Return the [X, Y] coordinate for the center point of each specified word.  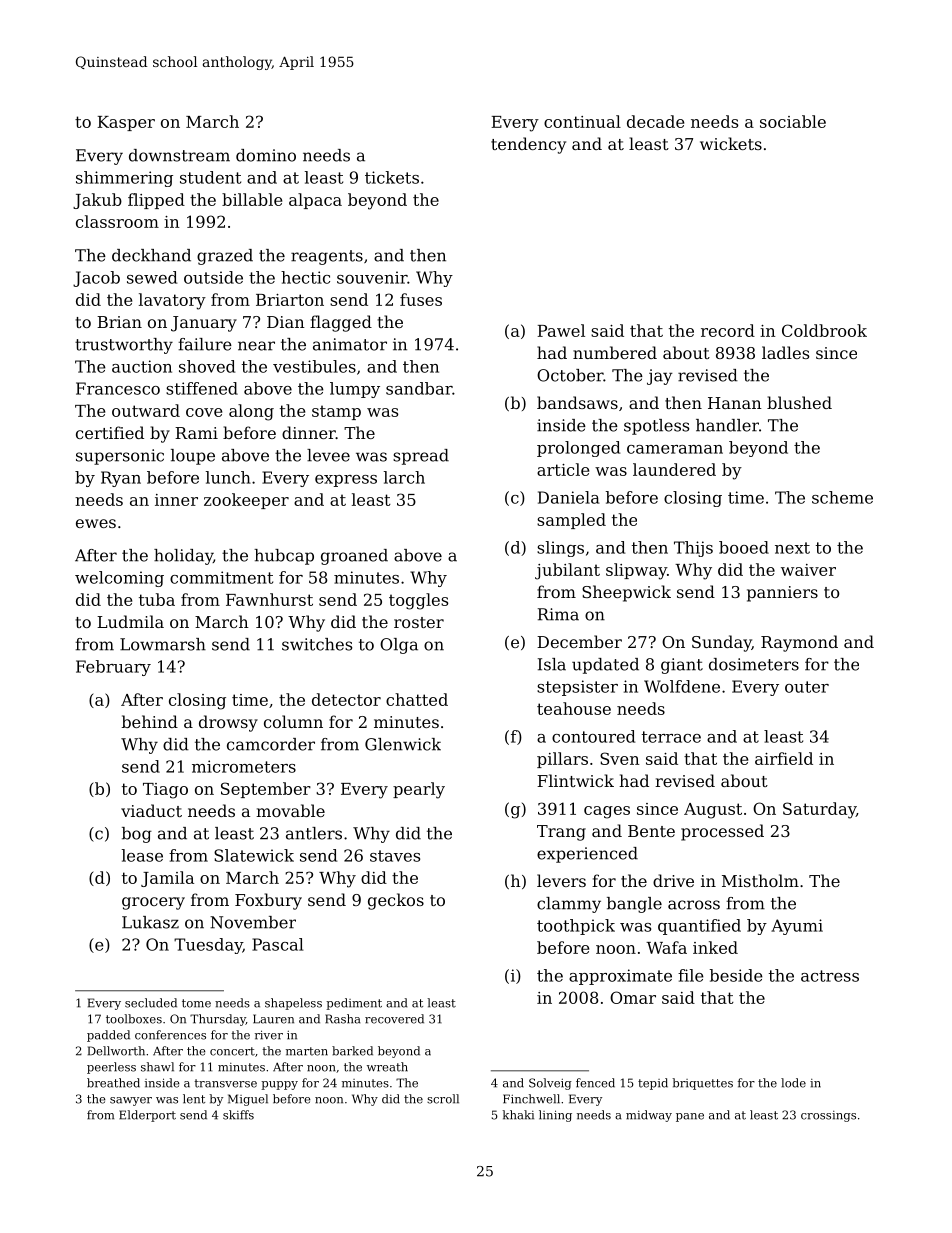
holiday [183, 557]
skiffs [238, 1115]
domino [266, 155]
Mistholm [760, 880]
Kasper [126, 123]
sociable [793, 121]
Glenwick [403, 744]
